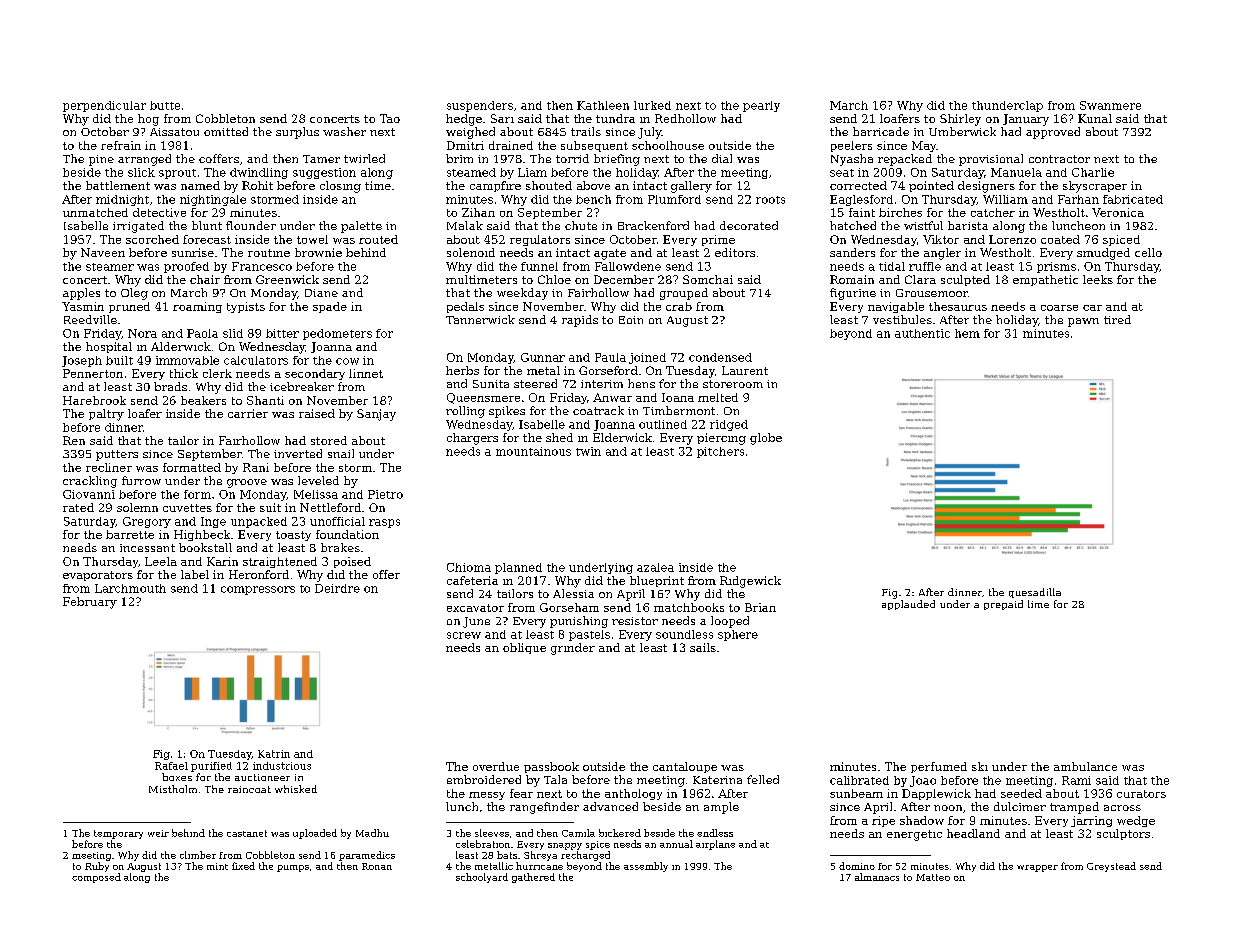  Describe the element at coordinates (324, 173) in the document. I see `suggestion` at that location.
